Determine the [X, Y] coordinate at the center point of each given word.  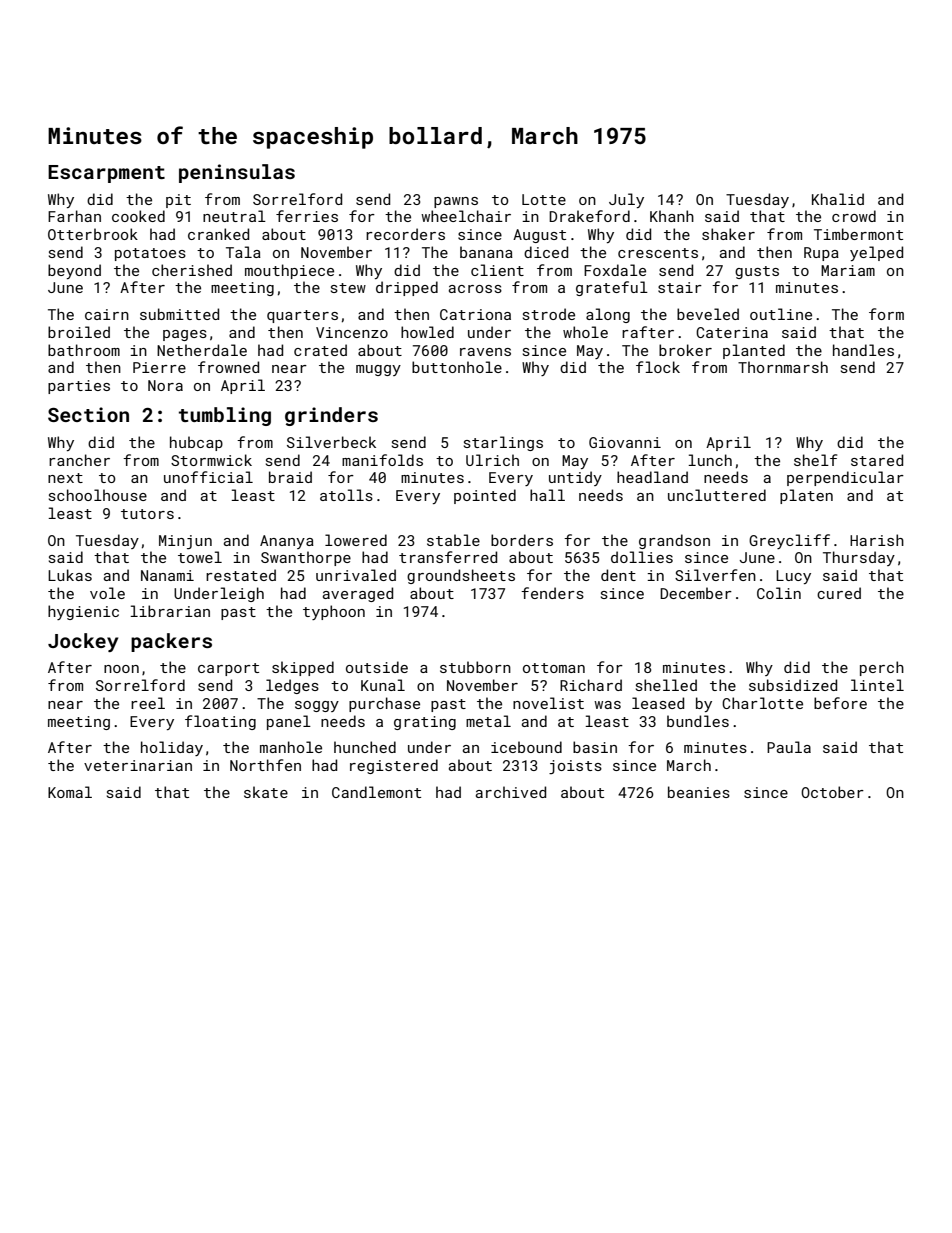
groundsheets [461, 576]
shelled [666, 685]
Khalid [838, 199]
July [626, 200]
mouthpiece [289, 271]
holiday [172, 748]
